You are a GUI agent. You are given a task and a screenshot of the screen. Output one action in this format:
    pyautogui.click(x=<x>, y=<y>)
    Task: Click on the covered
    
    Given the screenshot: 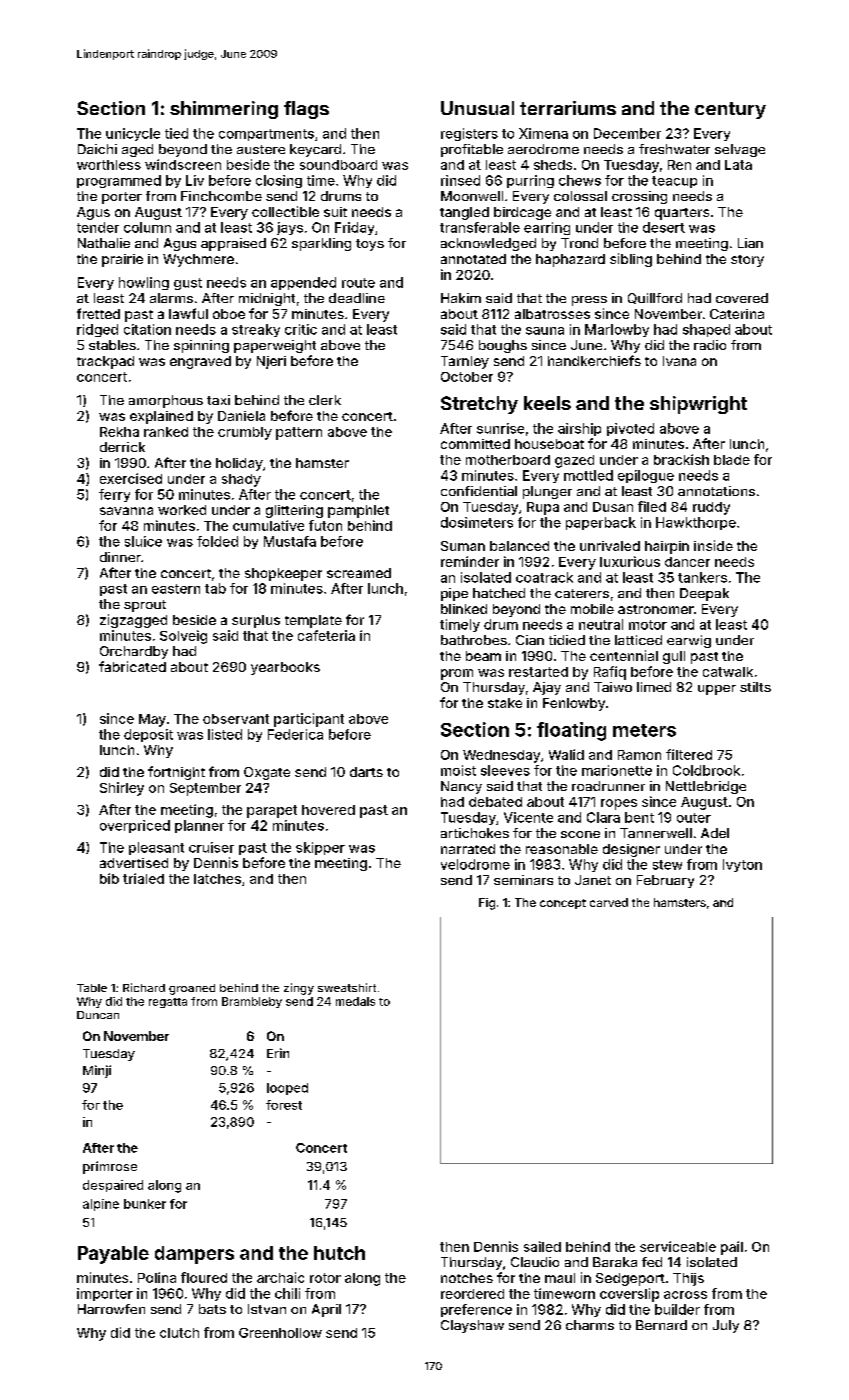 What is the action you would take?
    pyautogui.click(x=742, y=298)
